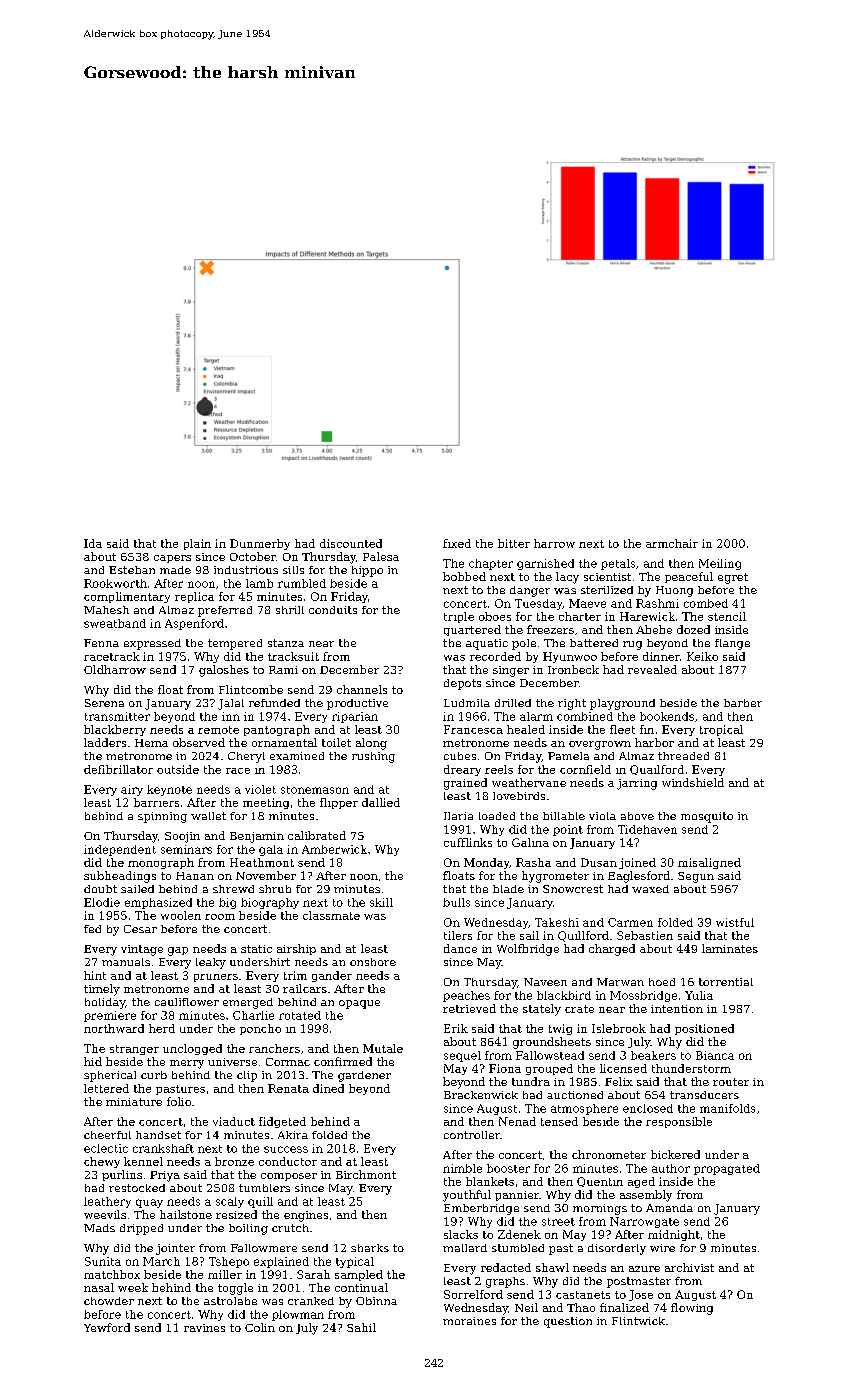 This screenshot has width=849, height=1400. What do you see at coordinates (260, 544) in the screenshot?
I see `Dunmerby` at bounding box center [260, 544].
